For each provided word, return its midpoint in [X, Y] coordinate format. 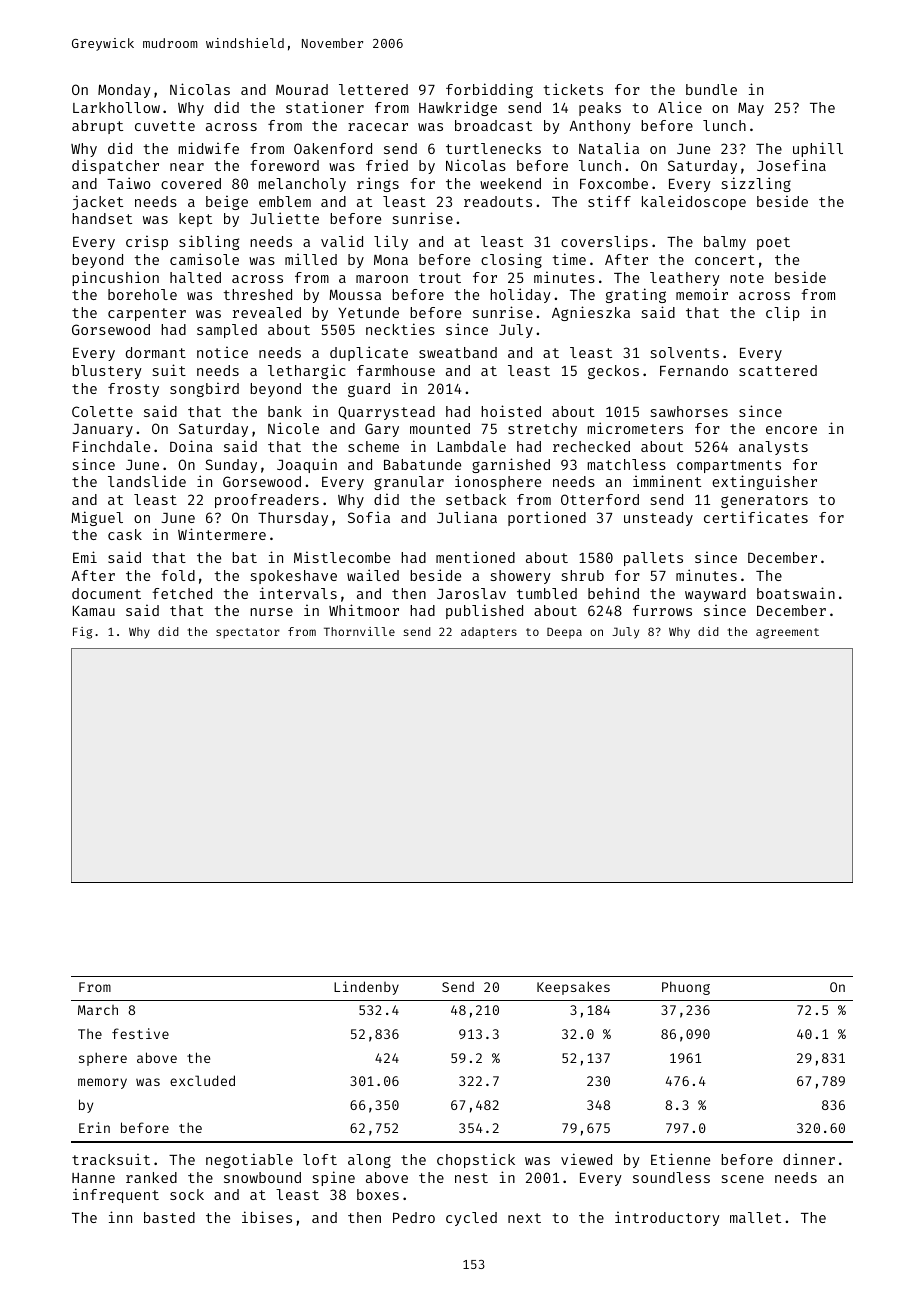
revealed [267, 312]
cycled [471, 1219]
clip [783, 313]
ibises [267, 1217]
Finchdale [111, 446]
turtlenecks [493, 148]
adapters [489, 633]
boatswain [796, 593]
